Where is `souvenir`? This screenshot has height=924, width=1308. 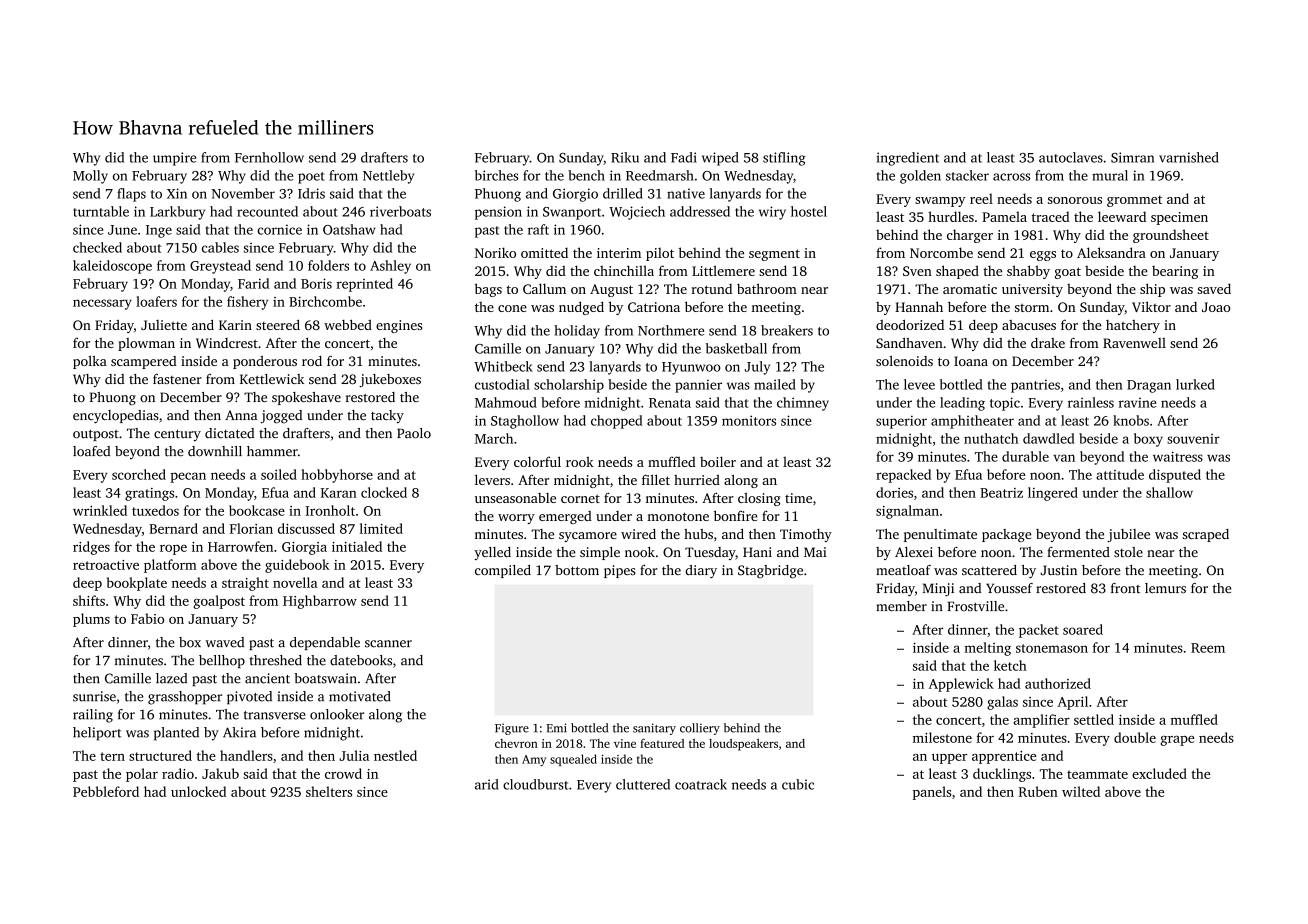 souvenir is located at coordinates (1193, 439).
